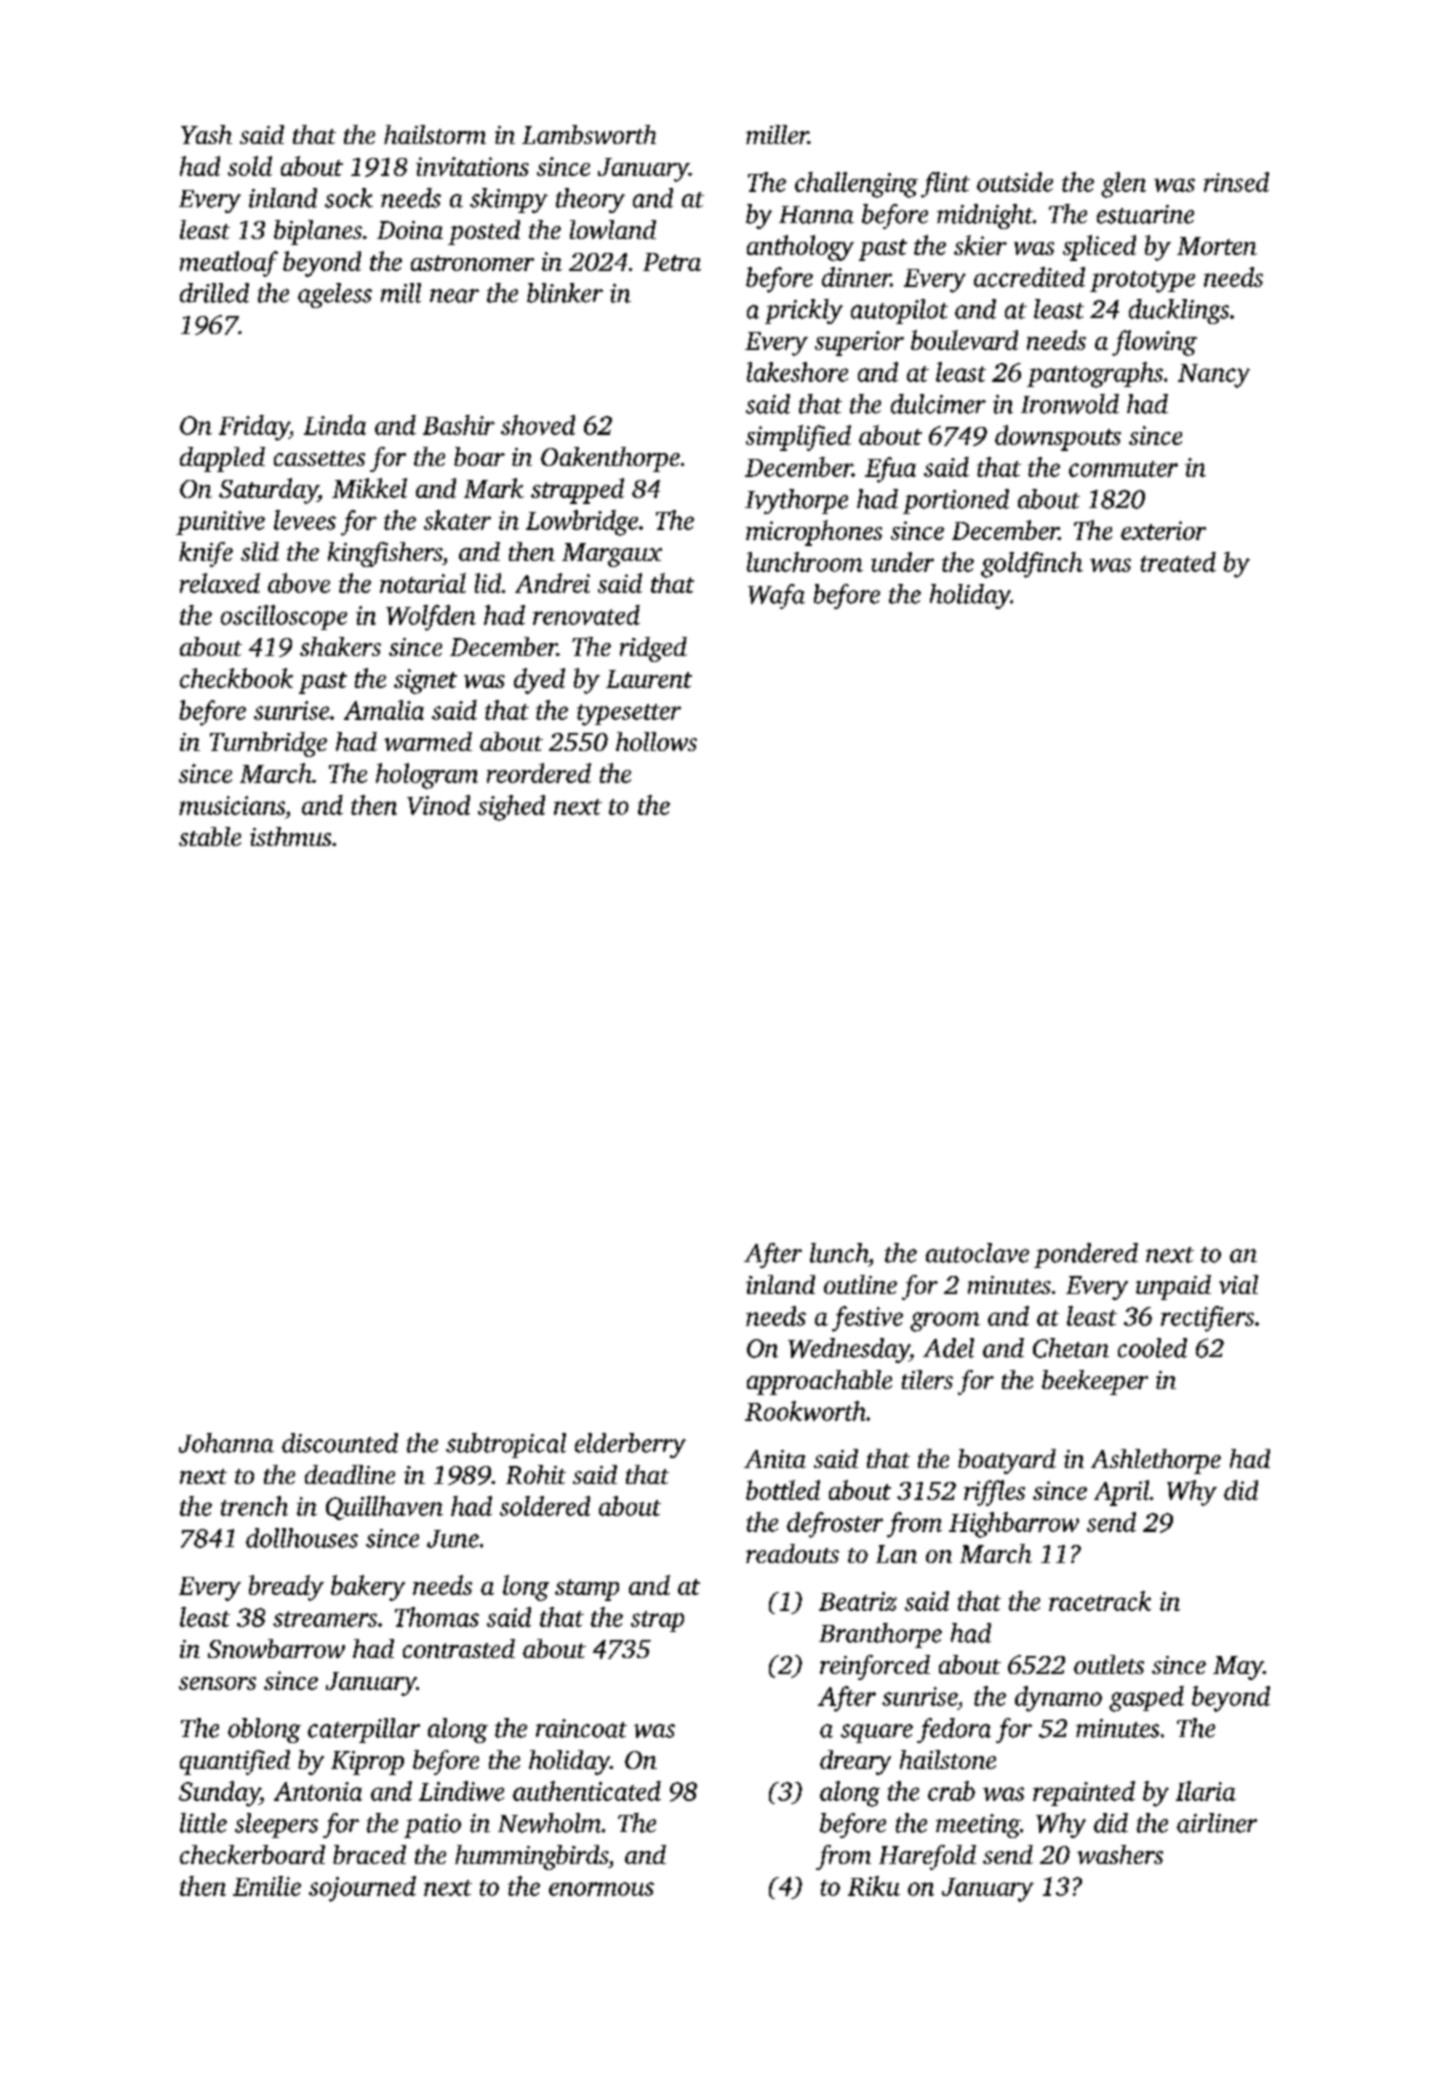 The width and height of the screenshot is (1450, 2100). I want to click on Lambsworth, so click(589, 134).
